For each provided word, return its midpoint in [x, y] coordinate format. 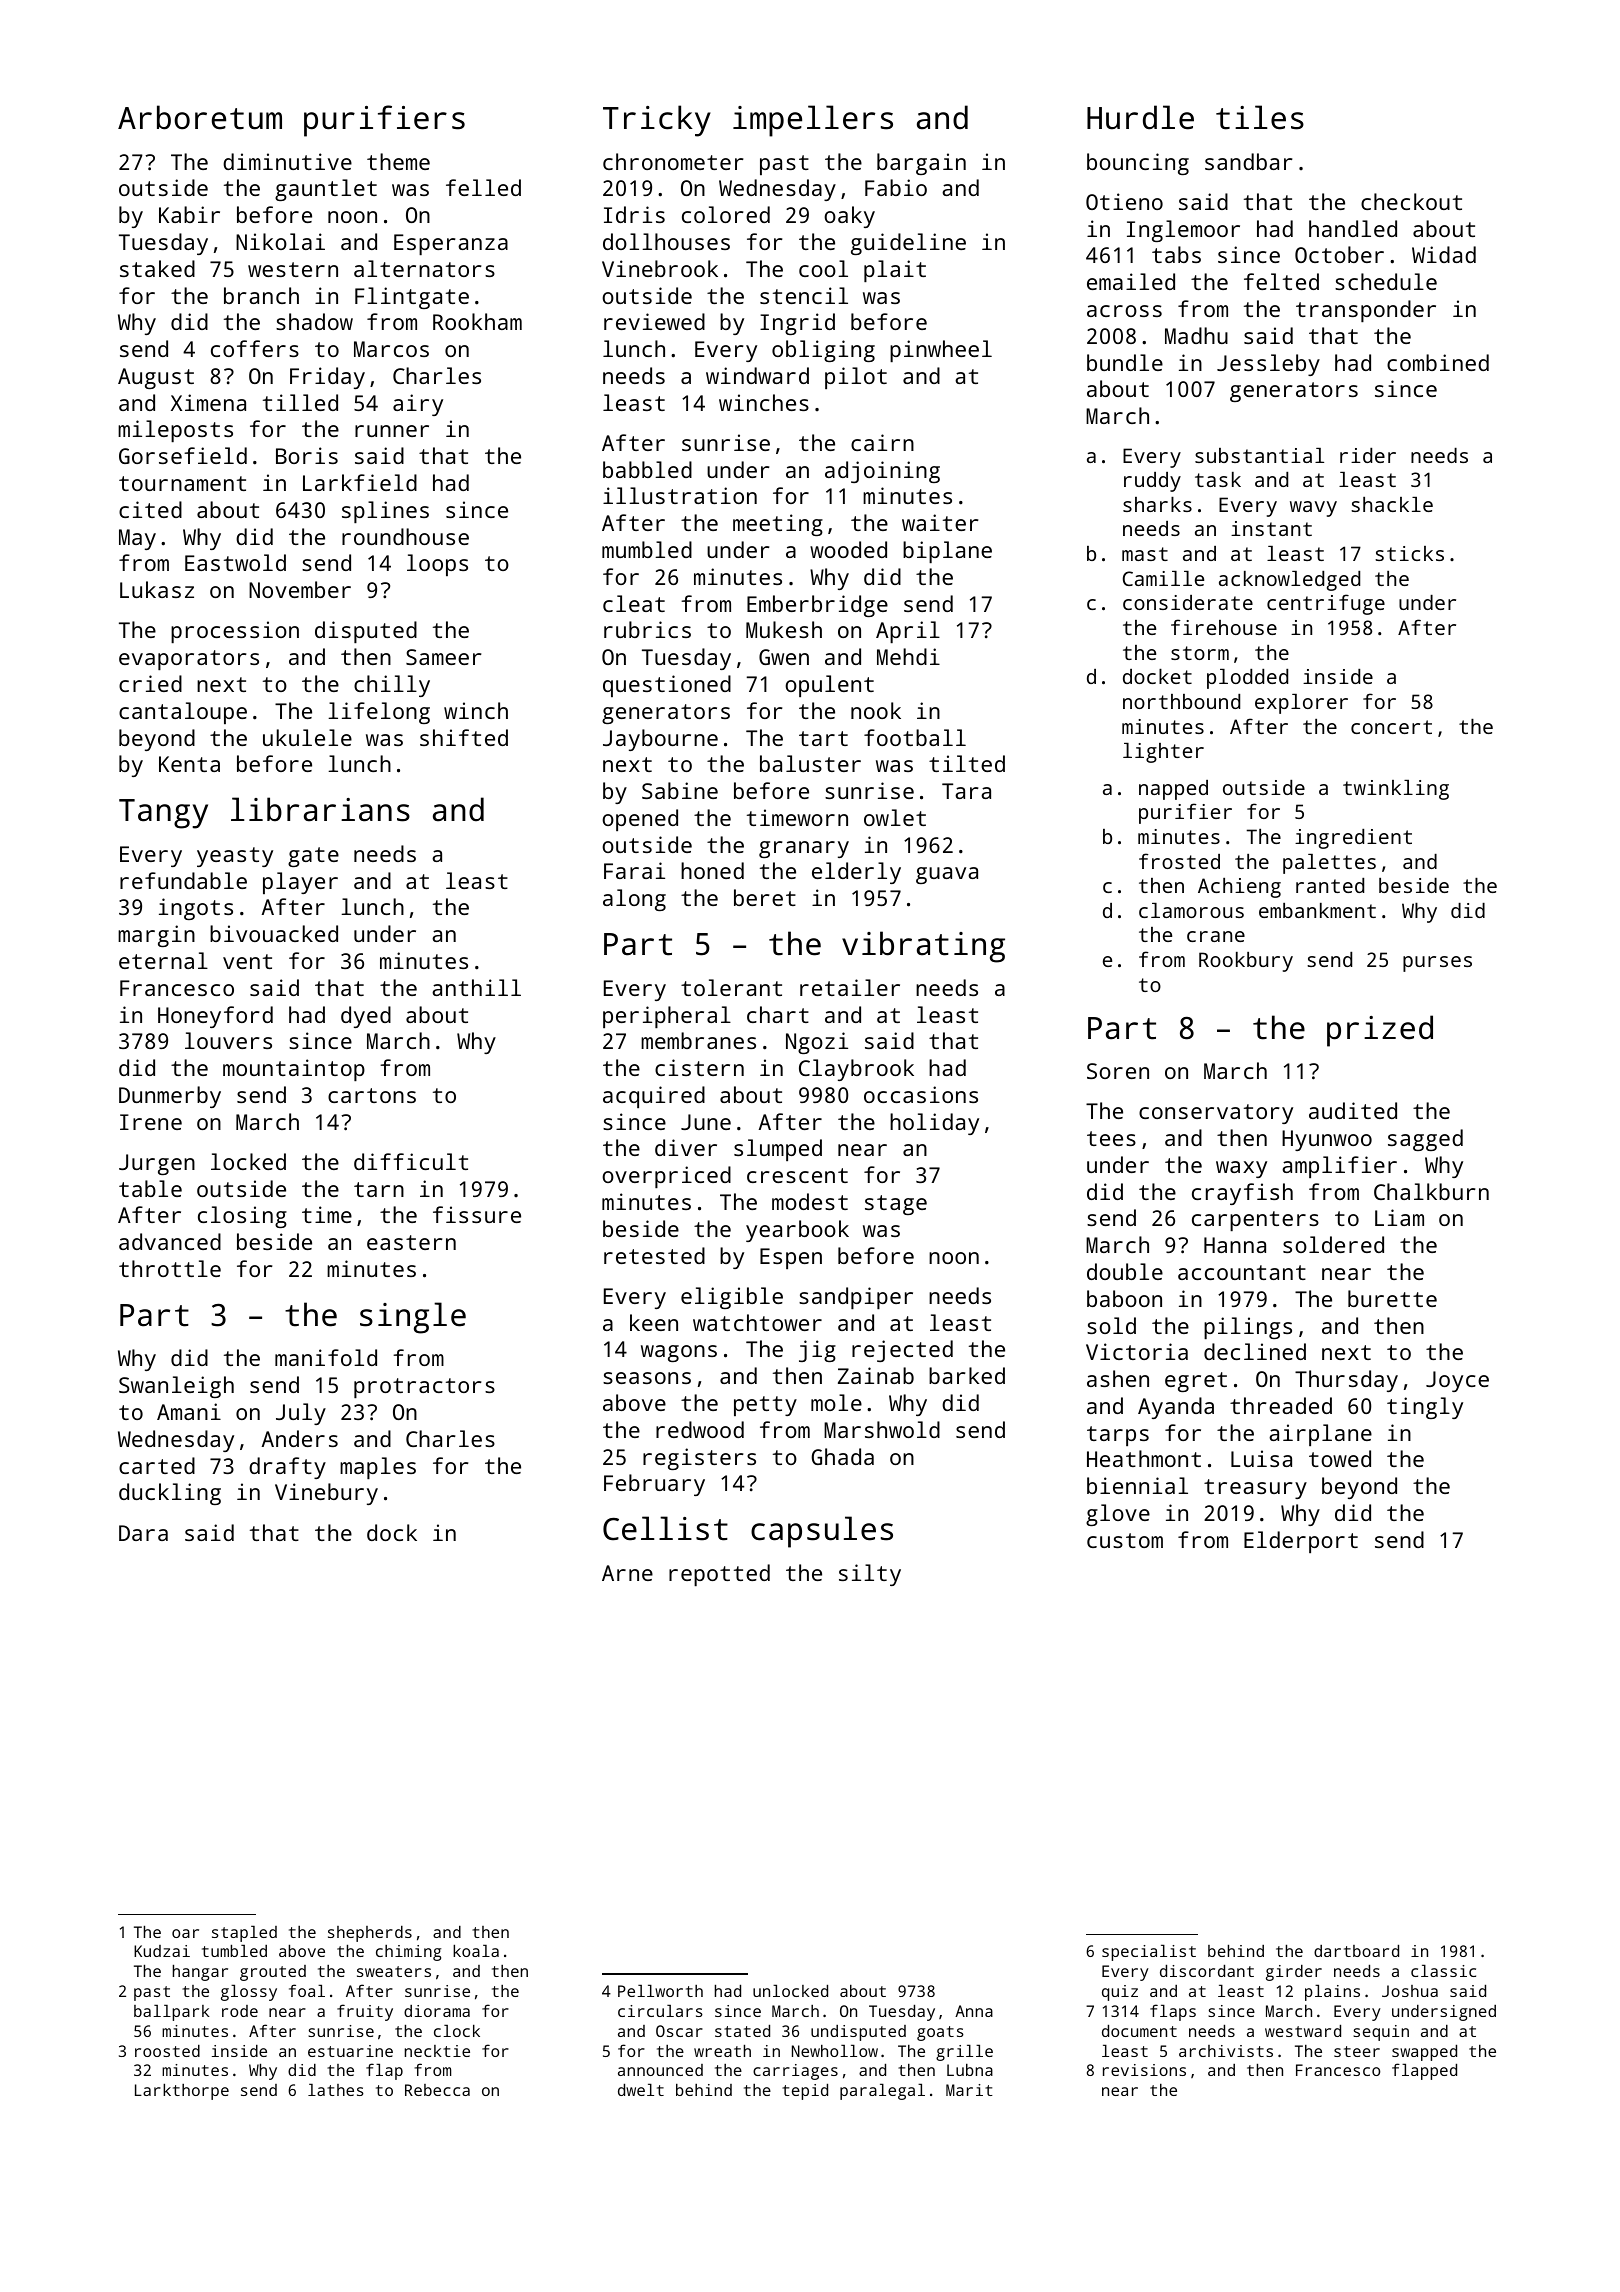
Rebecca [437, 2090]
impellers [813, 121]
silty [870, 1575]
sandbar [1248, 161]
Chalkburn [1431, 1191]
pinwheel [941, 351]
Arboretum [200, 117]
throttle [170, 1268]
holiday [934, 1124]
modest [810, 1201]
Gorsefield [183, 455]
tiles [1260, 117]
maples [378, 1468]
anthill [476, 987]
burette [1392, 1298]
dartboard [1356, 1950]
